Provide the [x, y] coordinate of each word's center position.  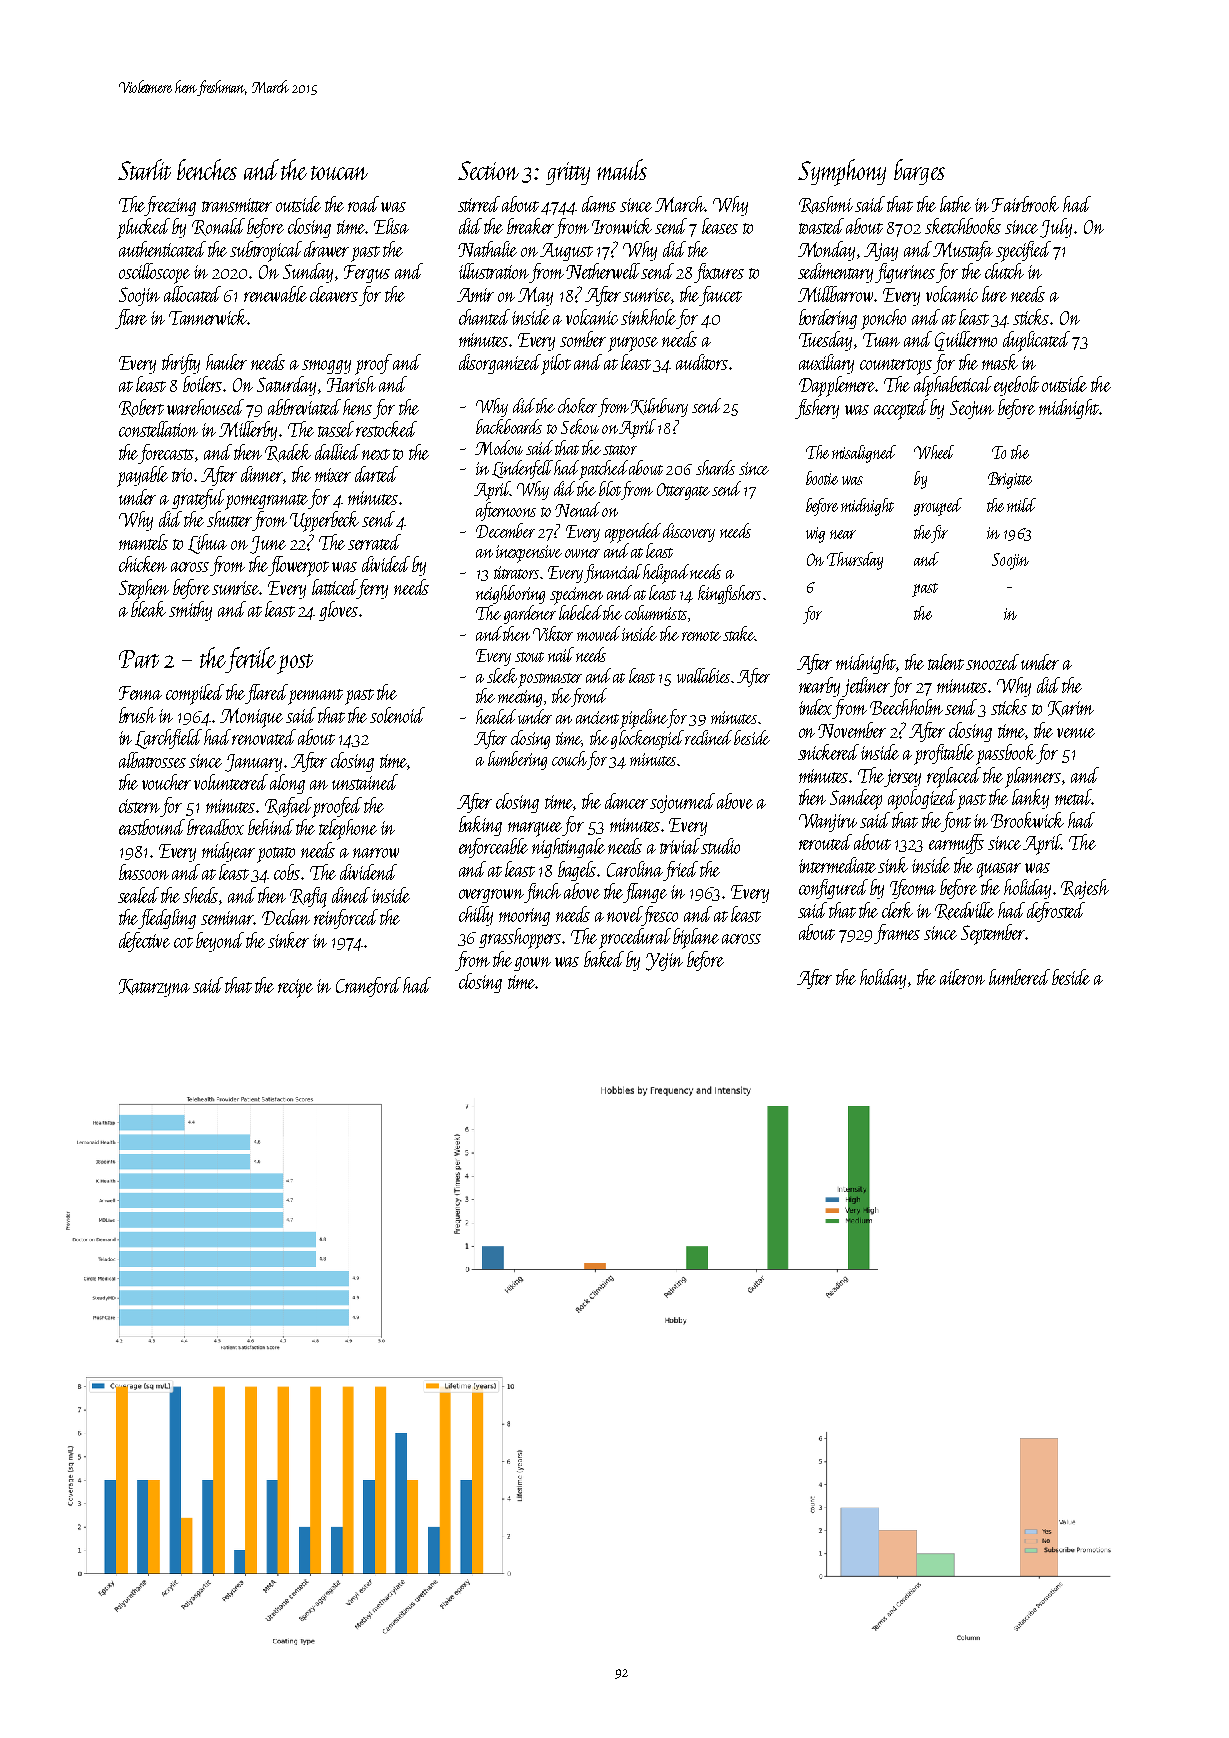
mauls [622, 169]
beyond [220, 942]
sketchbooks [963, 226]
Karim [1071, 709]
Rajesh [1085, 889]
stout [529, 657]
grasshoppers [520, 938]
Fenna [140, 693]
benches [207, 169]
